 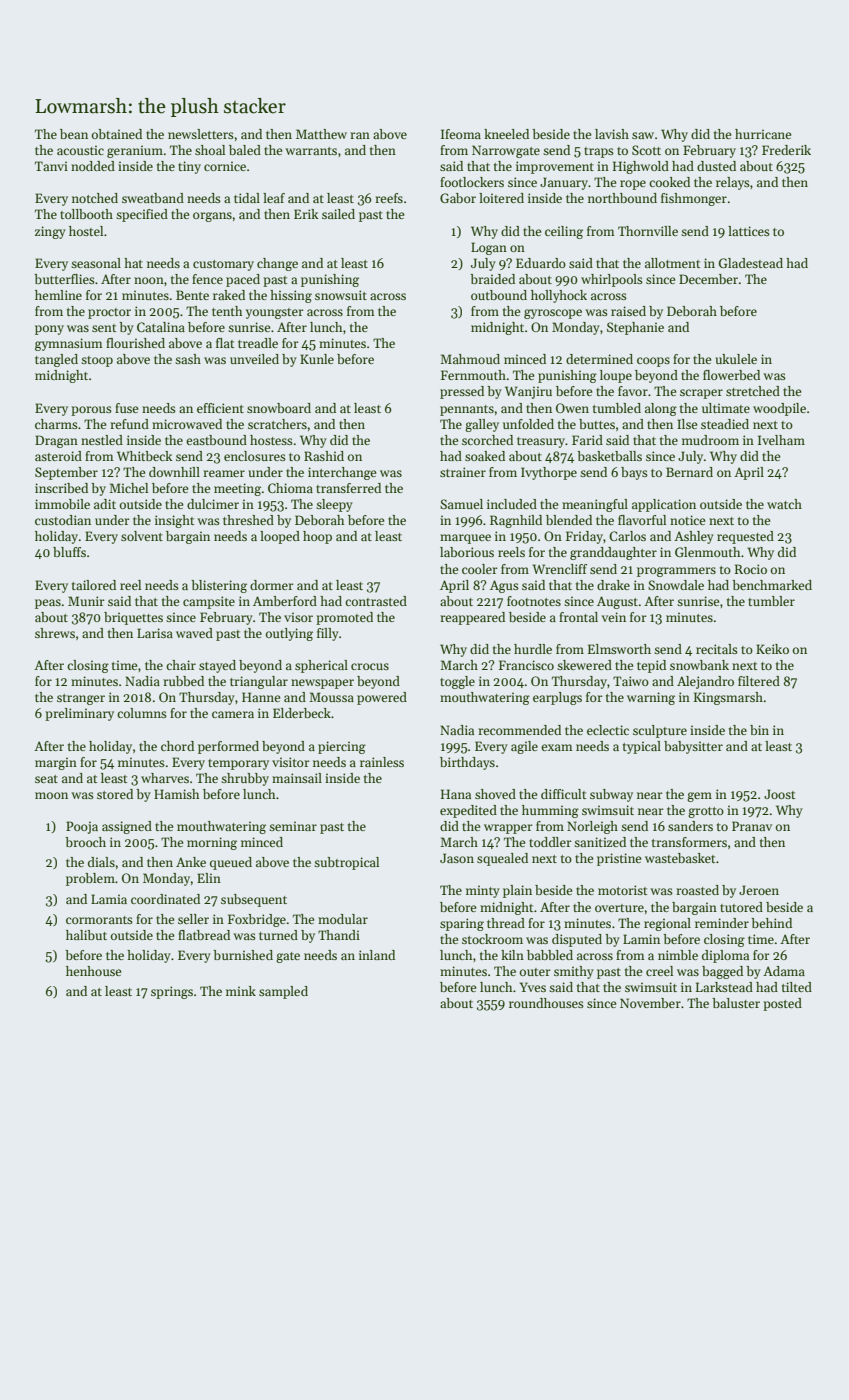 What do you see at coordinates (492, 939) in the document?
I see `stockroom` at bounding box center [492, 939].
